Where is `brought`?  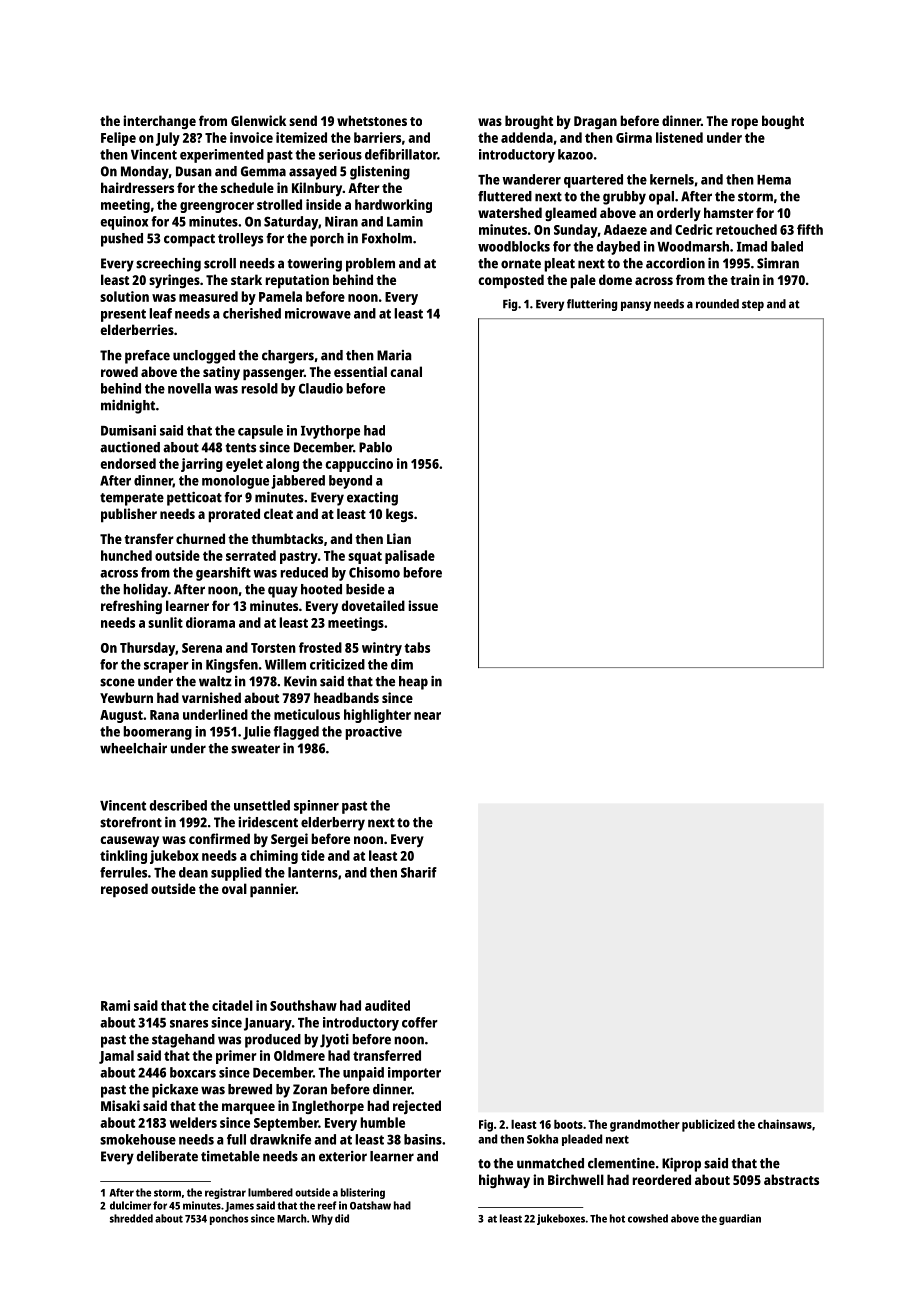
brought is located at coordinates (529, 122).
